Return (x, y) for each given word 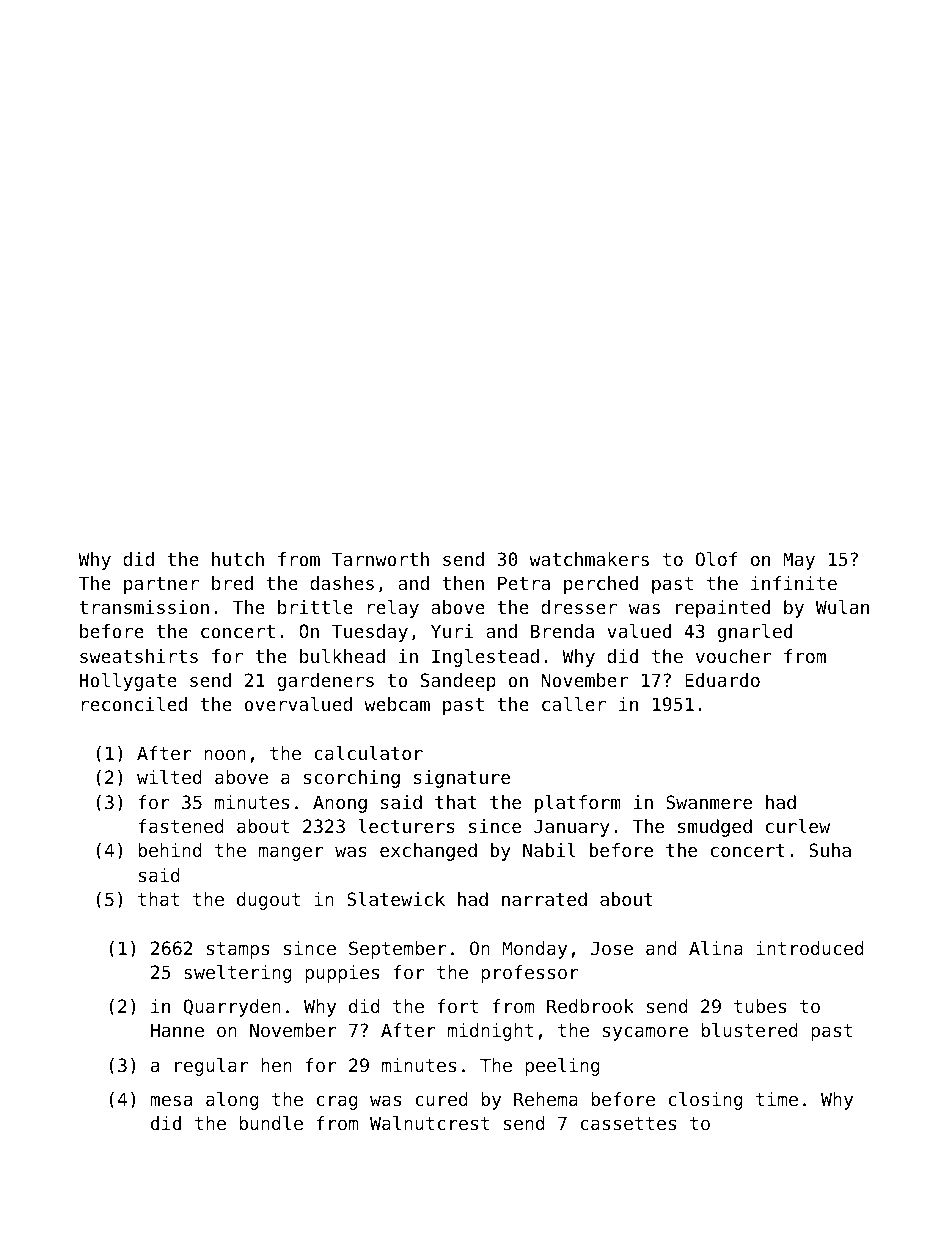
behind (170, 850)
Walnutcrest (429, 1123)
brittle (315, 607)
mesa (171, 1101)
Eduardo (722, 680)
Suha (830, 850)
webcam (397, 704)
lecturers (406, 826)
